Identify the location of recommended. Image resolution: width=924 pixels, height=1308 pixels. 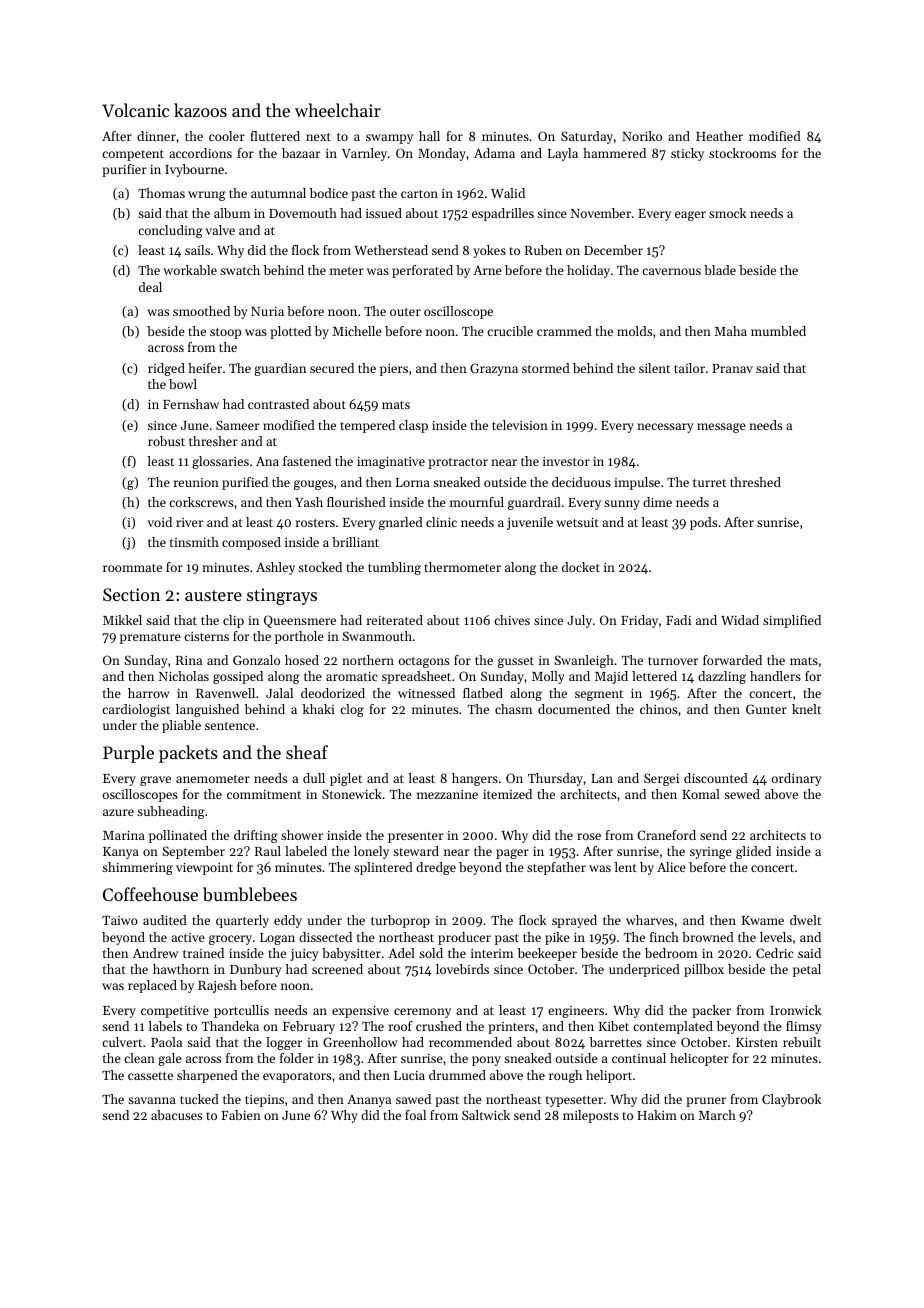
(470, 1042).
